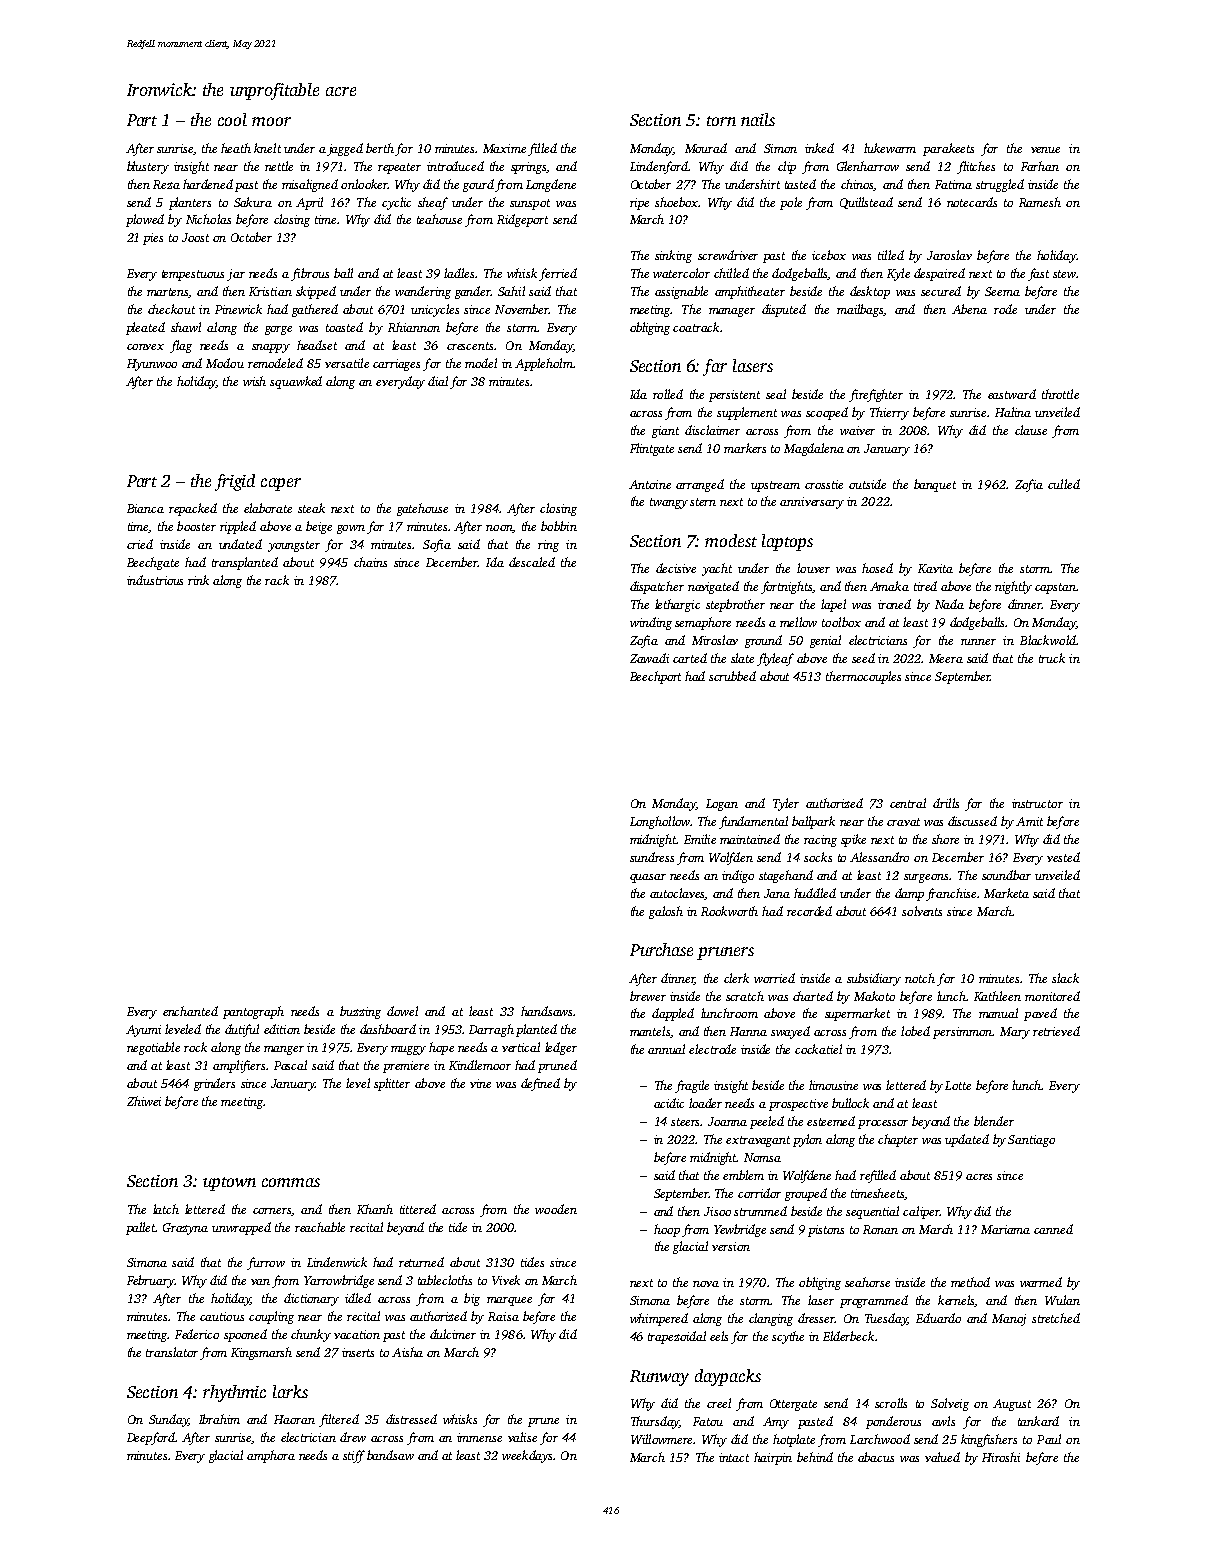 The width and height of the image is (1206, 1560). I want to click on persistent, so click(734, 396).
